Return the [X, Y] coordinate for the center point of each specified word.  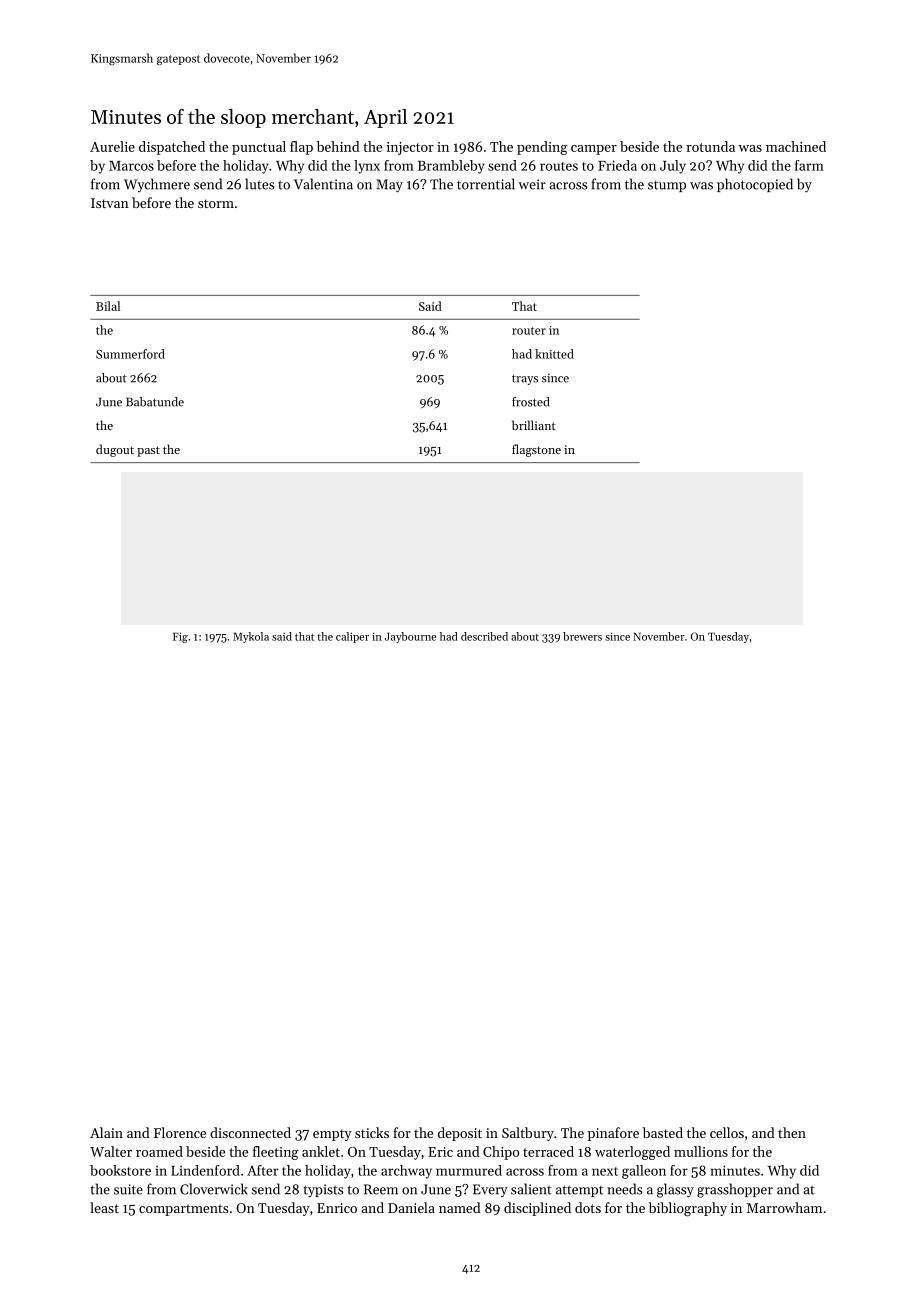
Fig [180, 637]
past [148, 451]
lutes [260, 184]
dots [588, 1207]
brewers [582, 636]
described [484, 636]
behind [338, 146]
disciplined [537, 1209]
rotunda [710, 146]
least [104, 1207]
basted [663, 1132]
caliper [352, 637]
